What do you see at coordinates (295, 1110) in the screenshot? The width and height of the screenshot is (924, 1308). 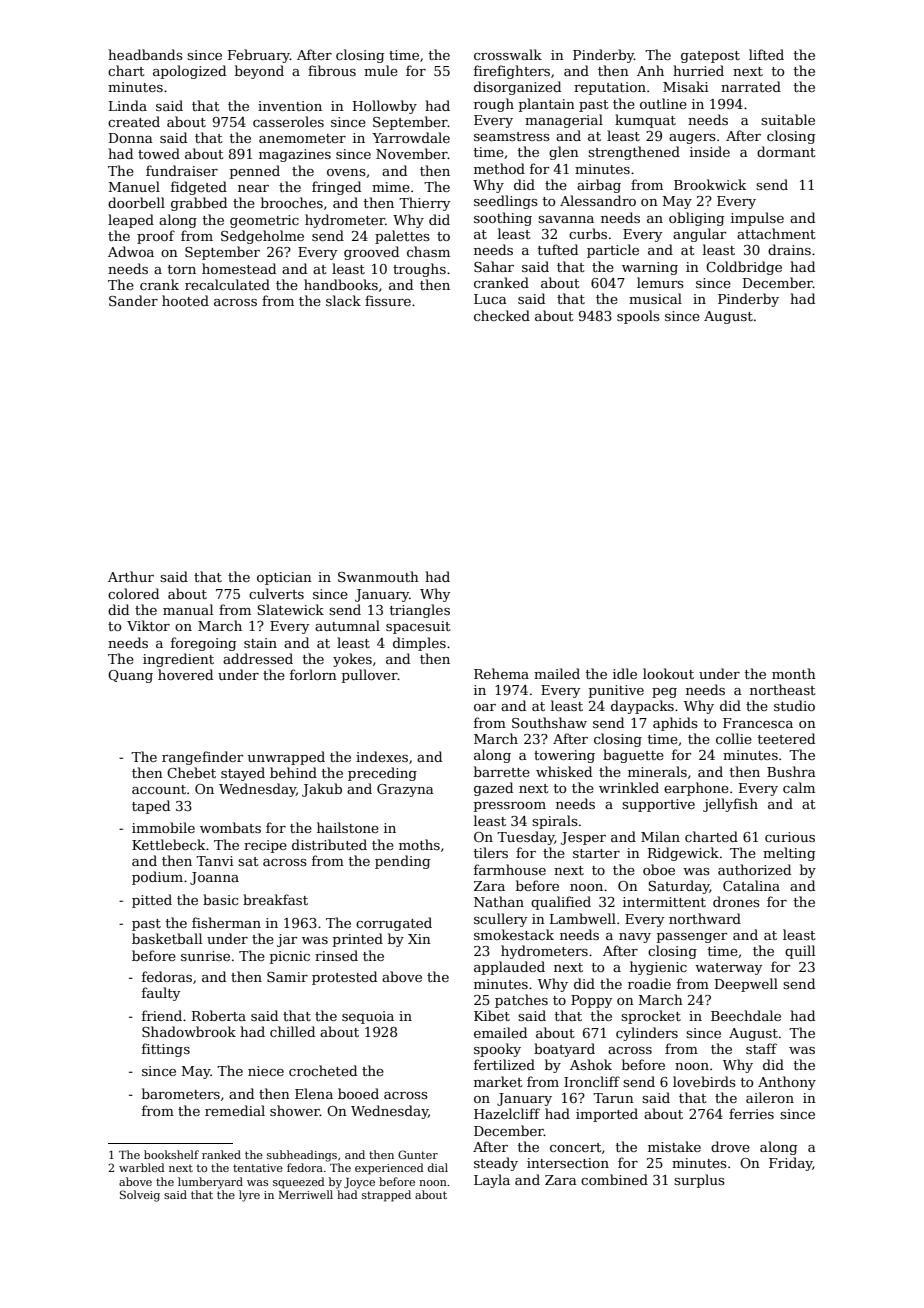 I see `shower` at bounding box center [295, 1110].
